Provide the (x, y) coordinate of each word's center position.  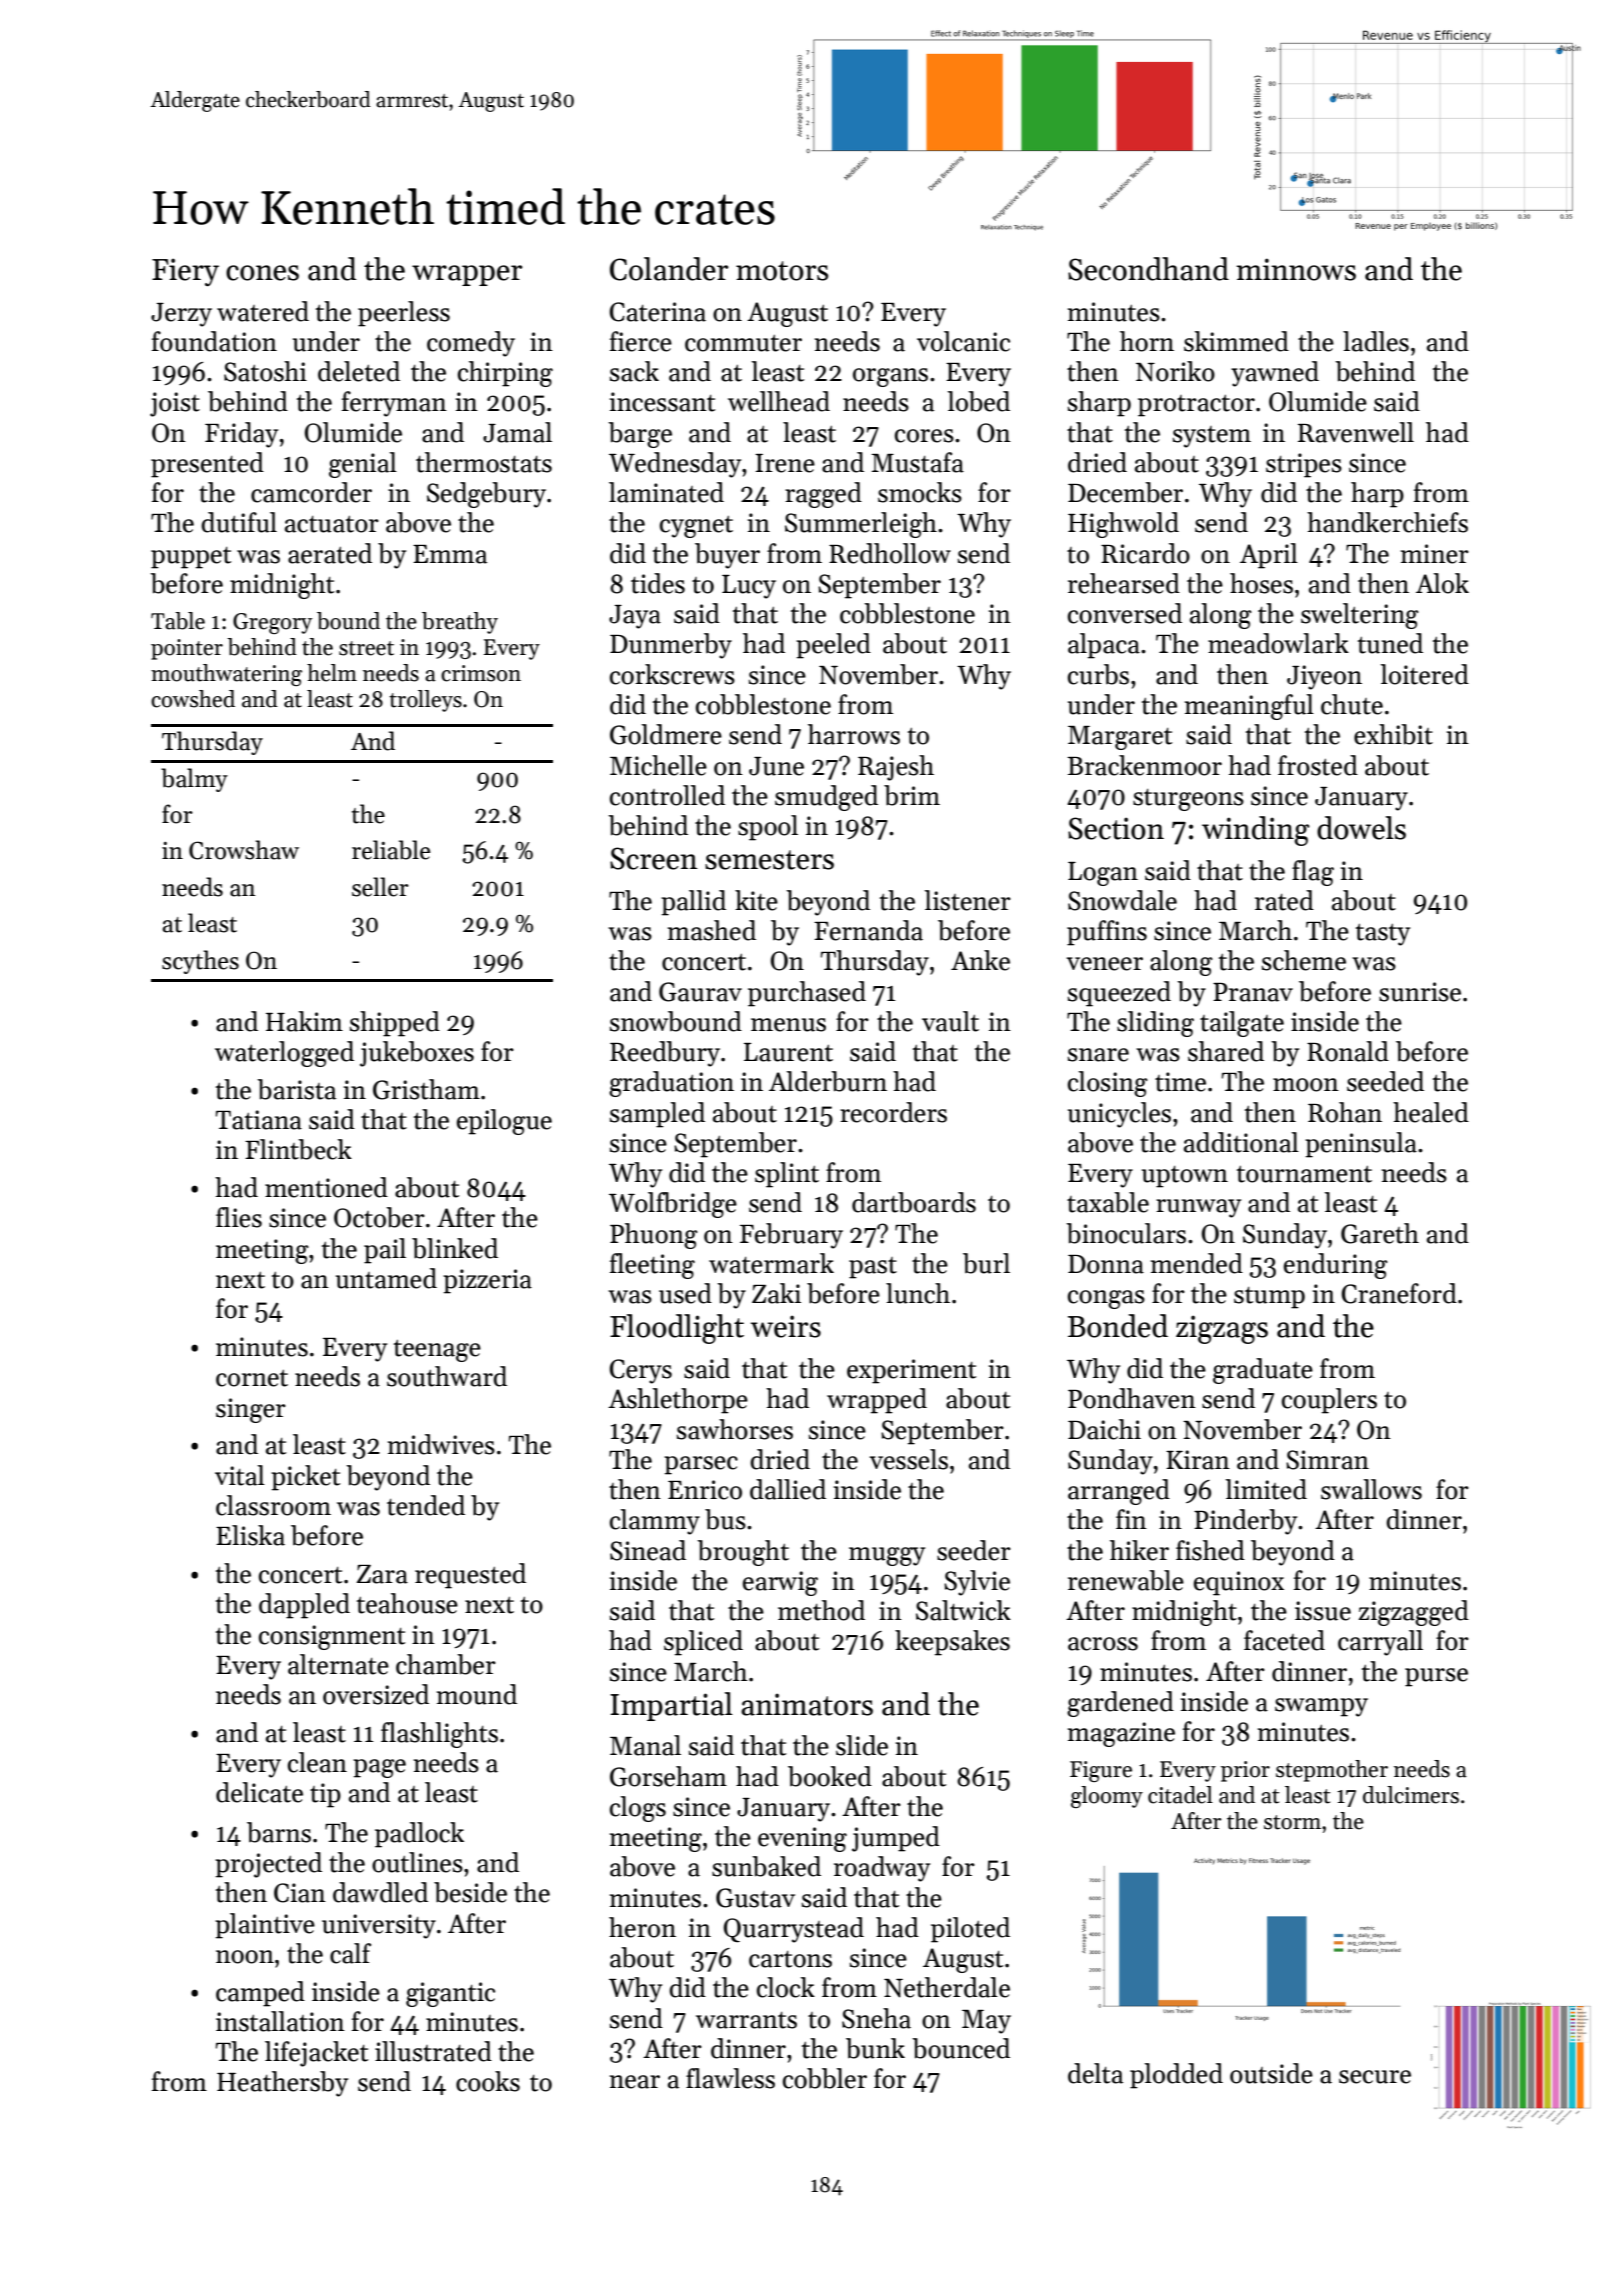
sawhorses (735, 1429)
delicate (259, 1792)
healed (1431, 1112)
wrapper (467, 275)
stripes (1304, 465)
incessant (662, 402)
